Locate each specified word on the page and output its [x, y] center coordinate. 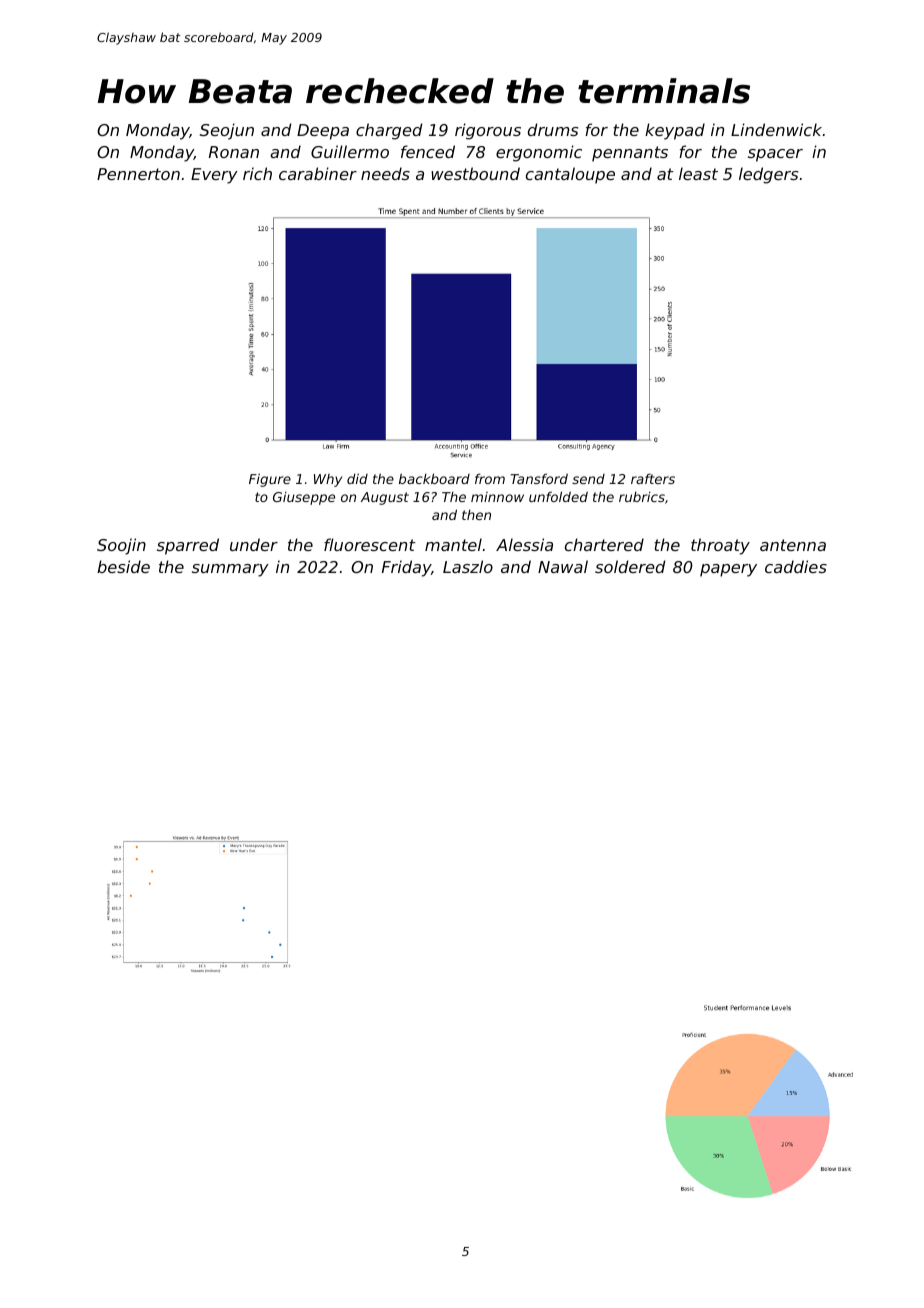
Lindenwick [776, 129]
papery [728, 570]
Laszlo [468, 566]
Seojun [227, 131]
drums [553, 129]
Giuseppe [304, 498]
